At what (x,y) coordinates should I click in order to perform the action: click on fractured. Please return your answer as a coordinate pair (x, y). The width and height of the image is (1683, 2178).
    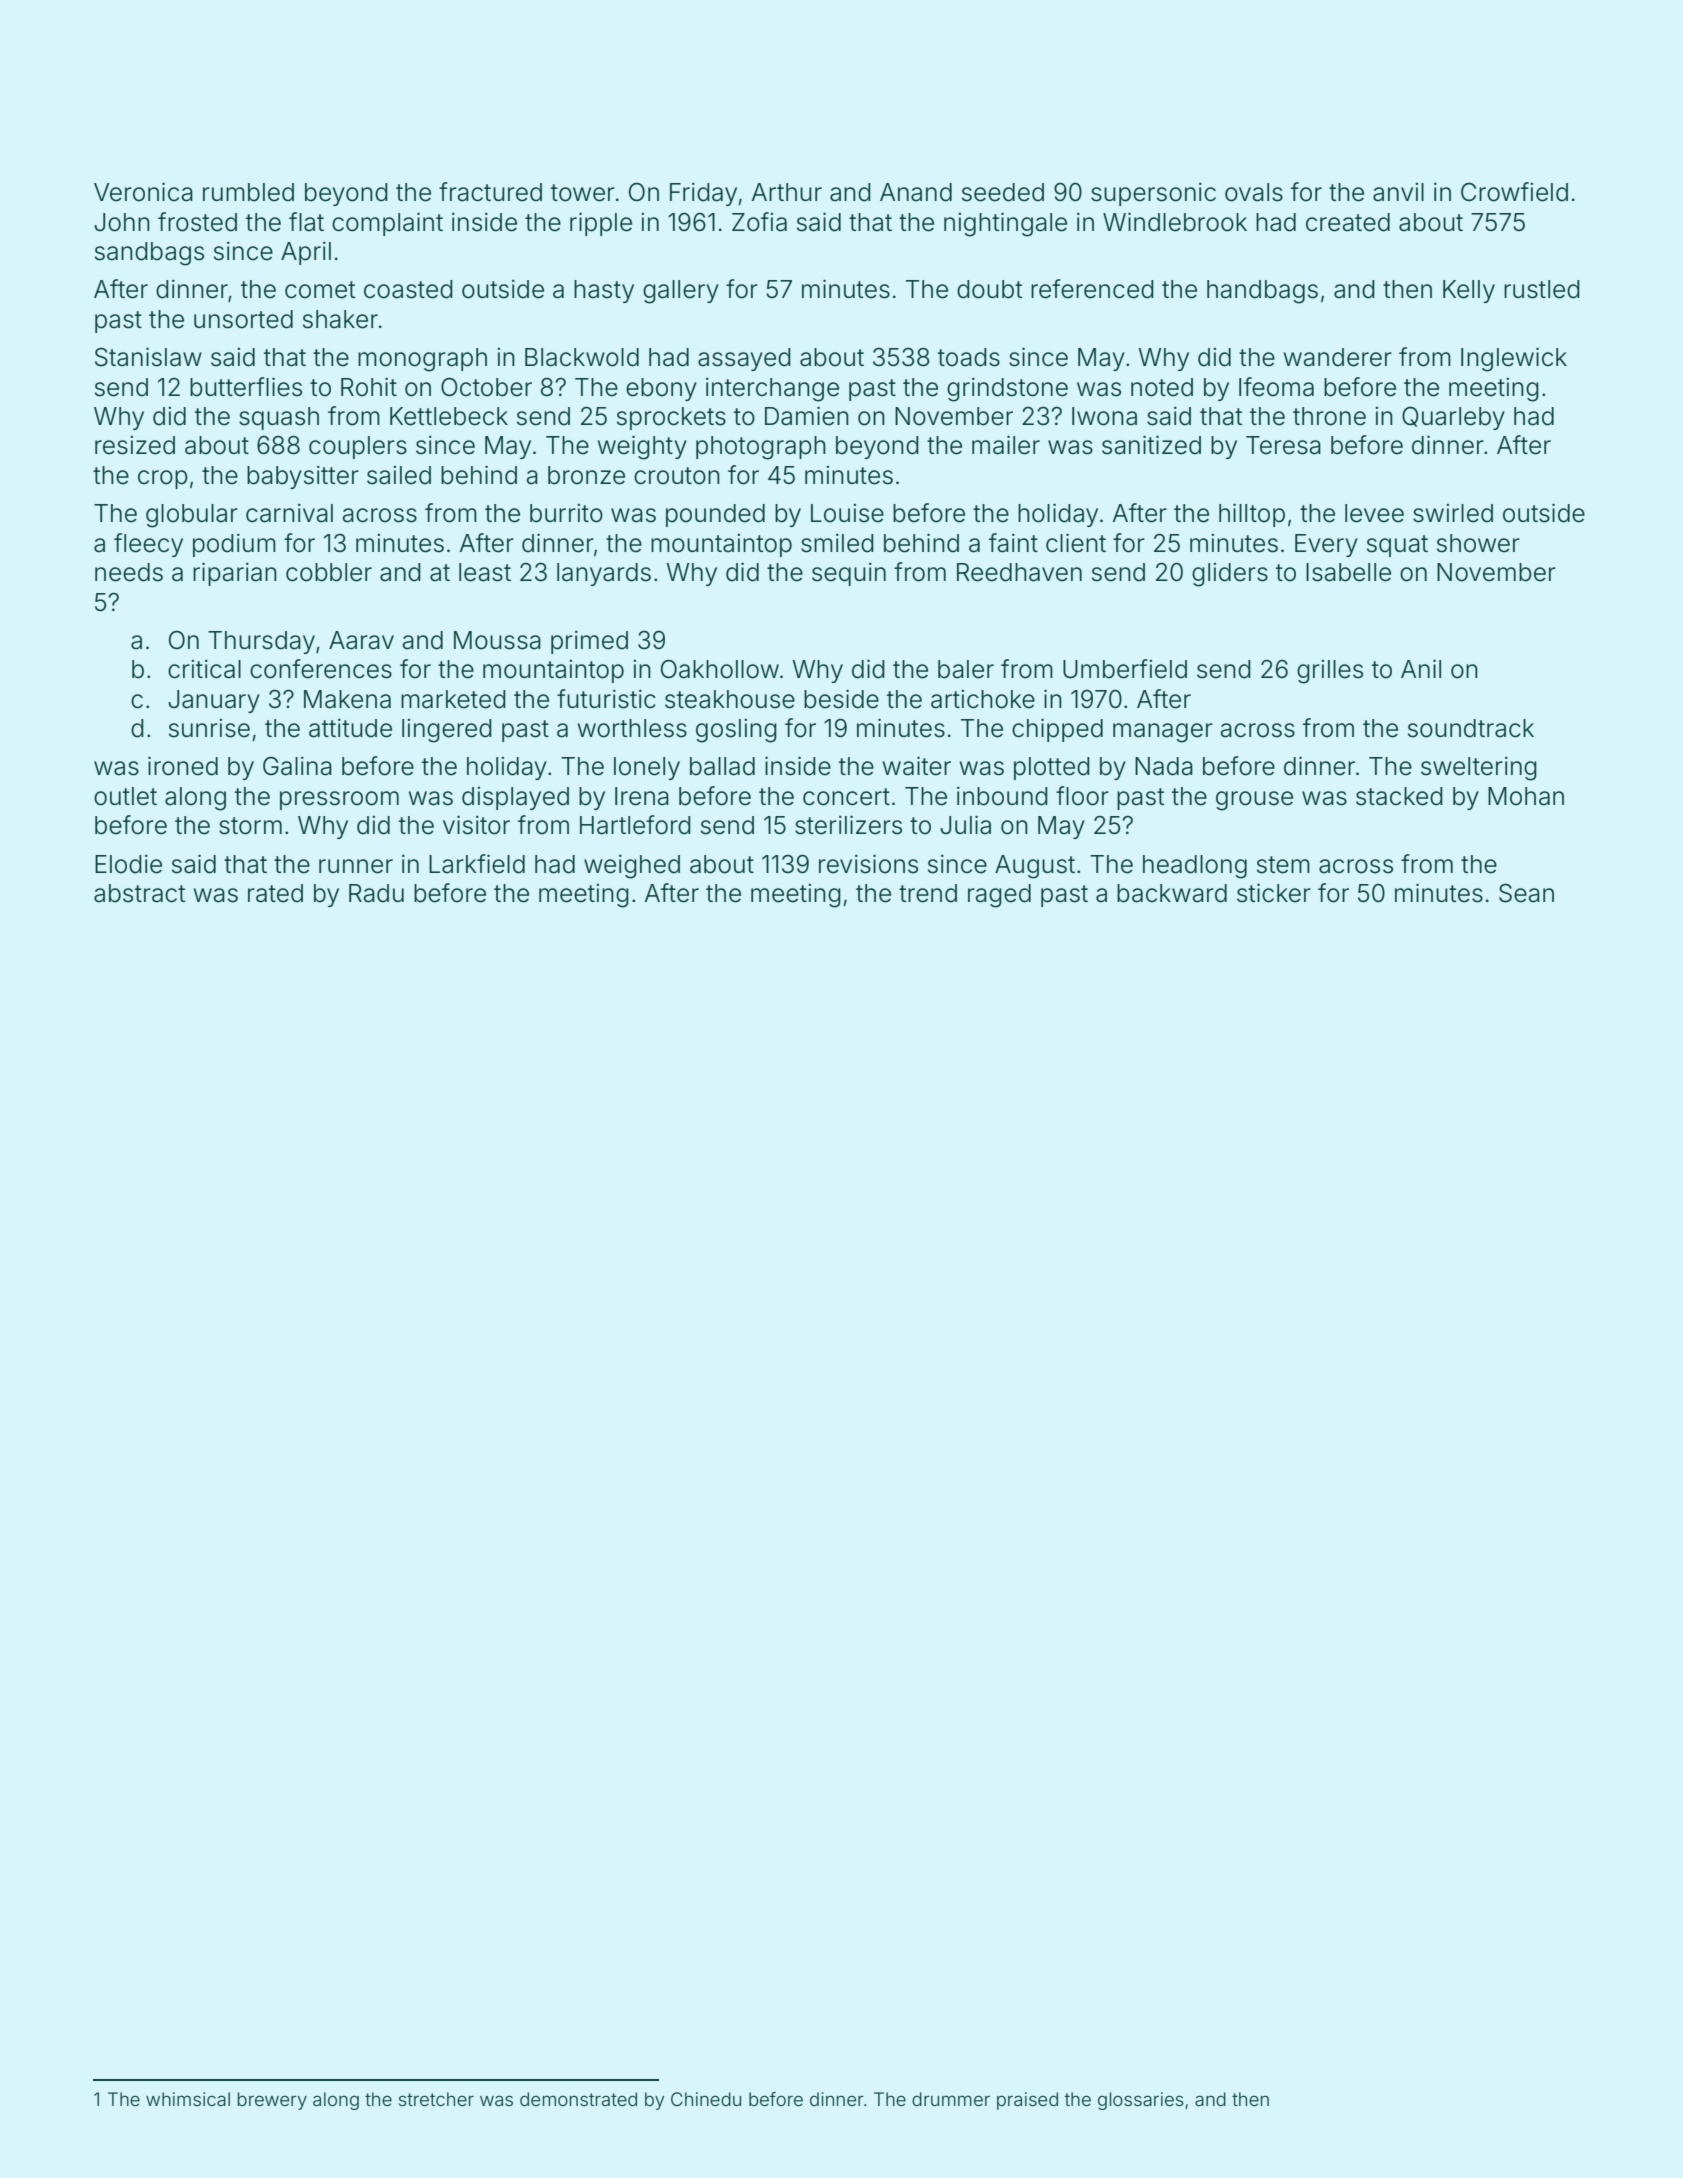
    Looking at the image, I should click on (490, 192).
